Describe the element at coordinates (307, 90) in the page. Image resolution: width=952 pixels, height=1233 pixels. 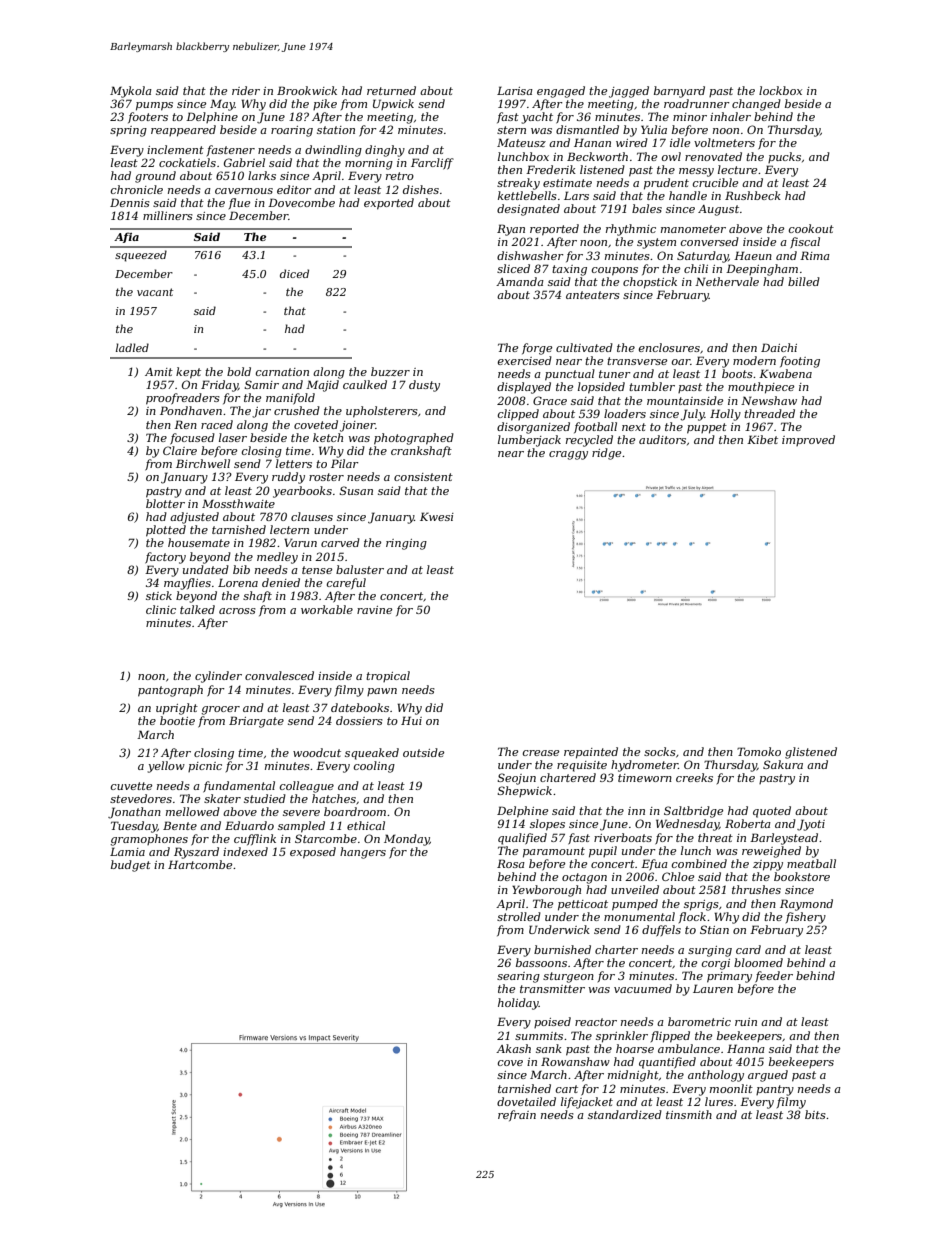
I see `Brookwick` at that location.
